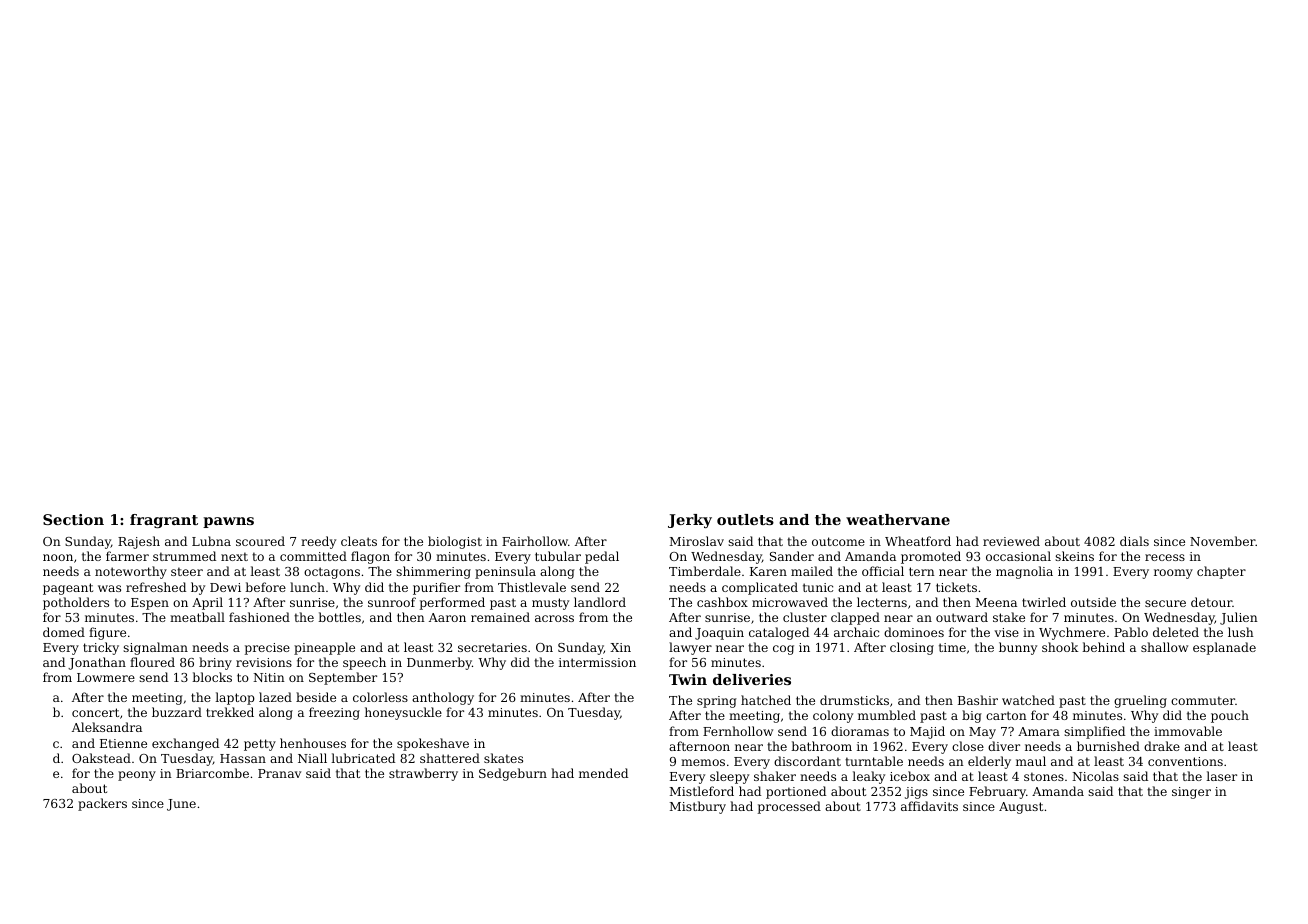 This screenshot has width=1308, height=924. I want to click on outcome, so click(838, 541).
